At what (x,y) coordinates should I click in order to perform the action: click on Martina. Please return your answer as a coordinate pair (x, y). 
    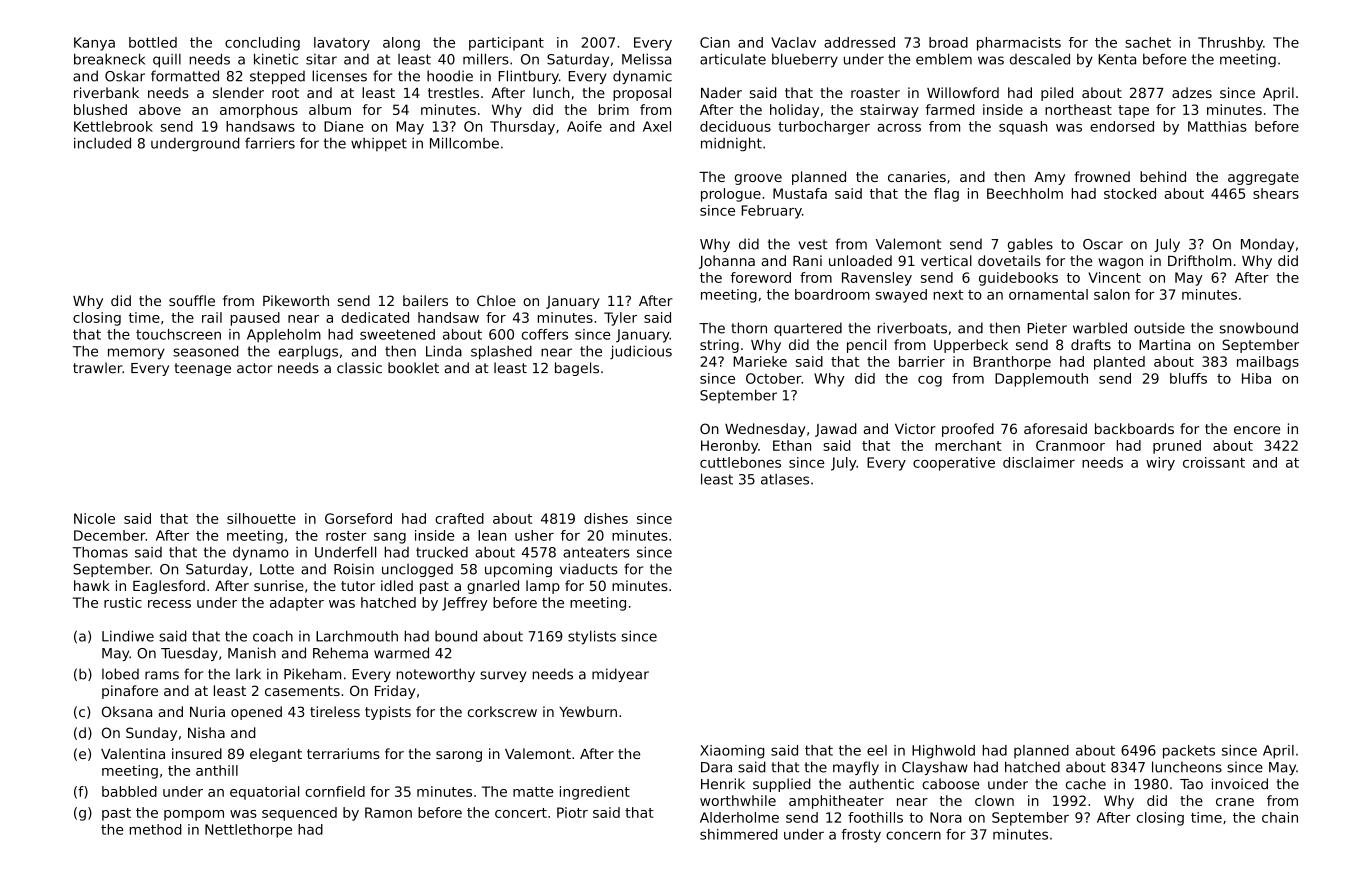
    Looking at the image, I should click on (1164, 344).
